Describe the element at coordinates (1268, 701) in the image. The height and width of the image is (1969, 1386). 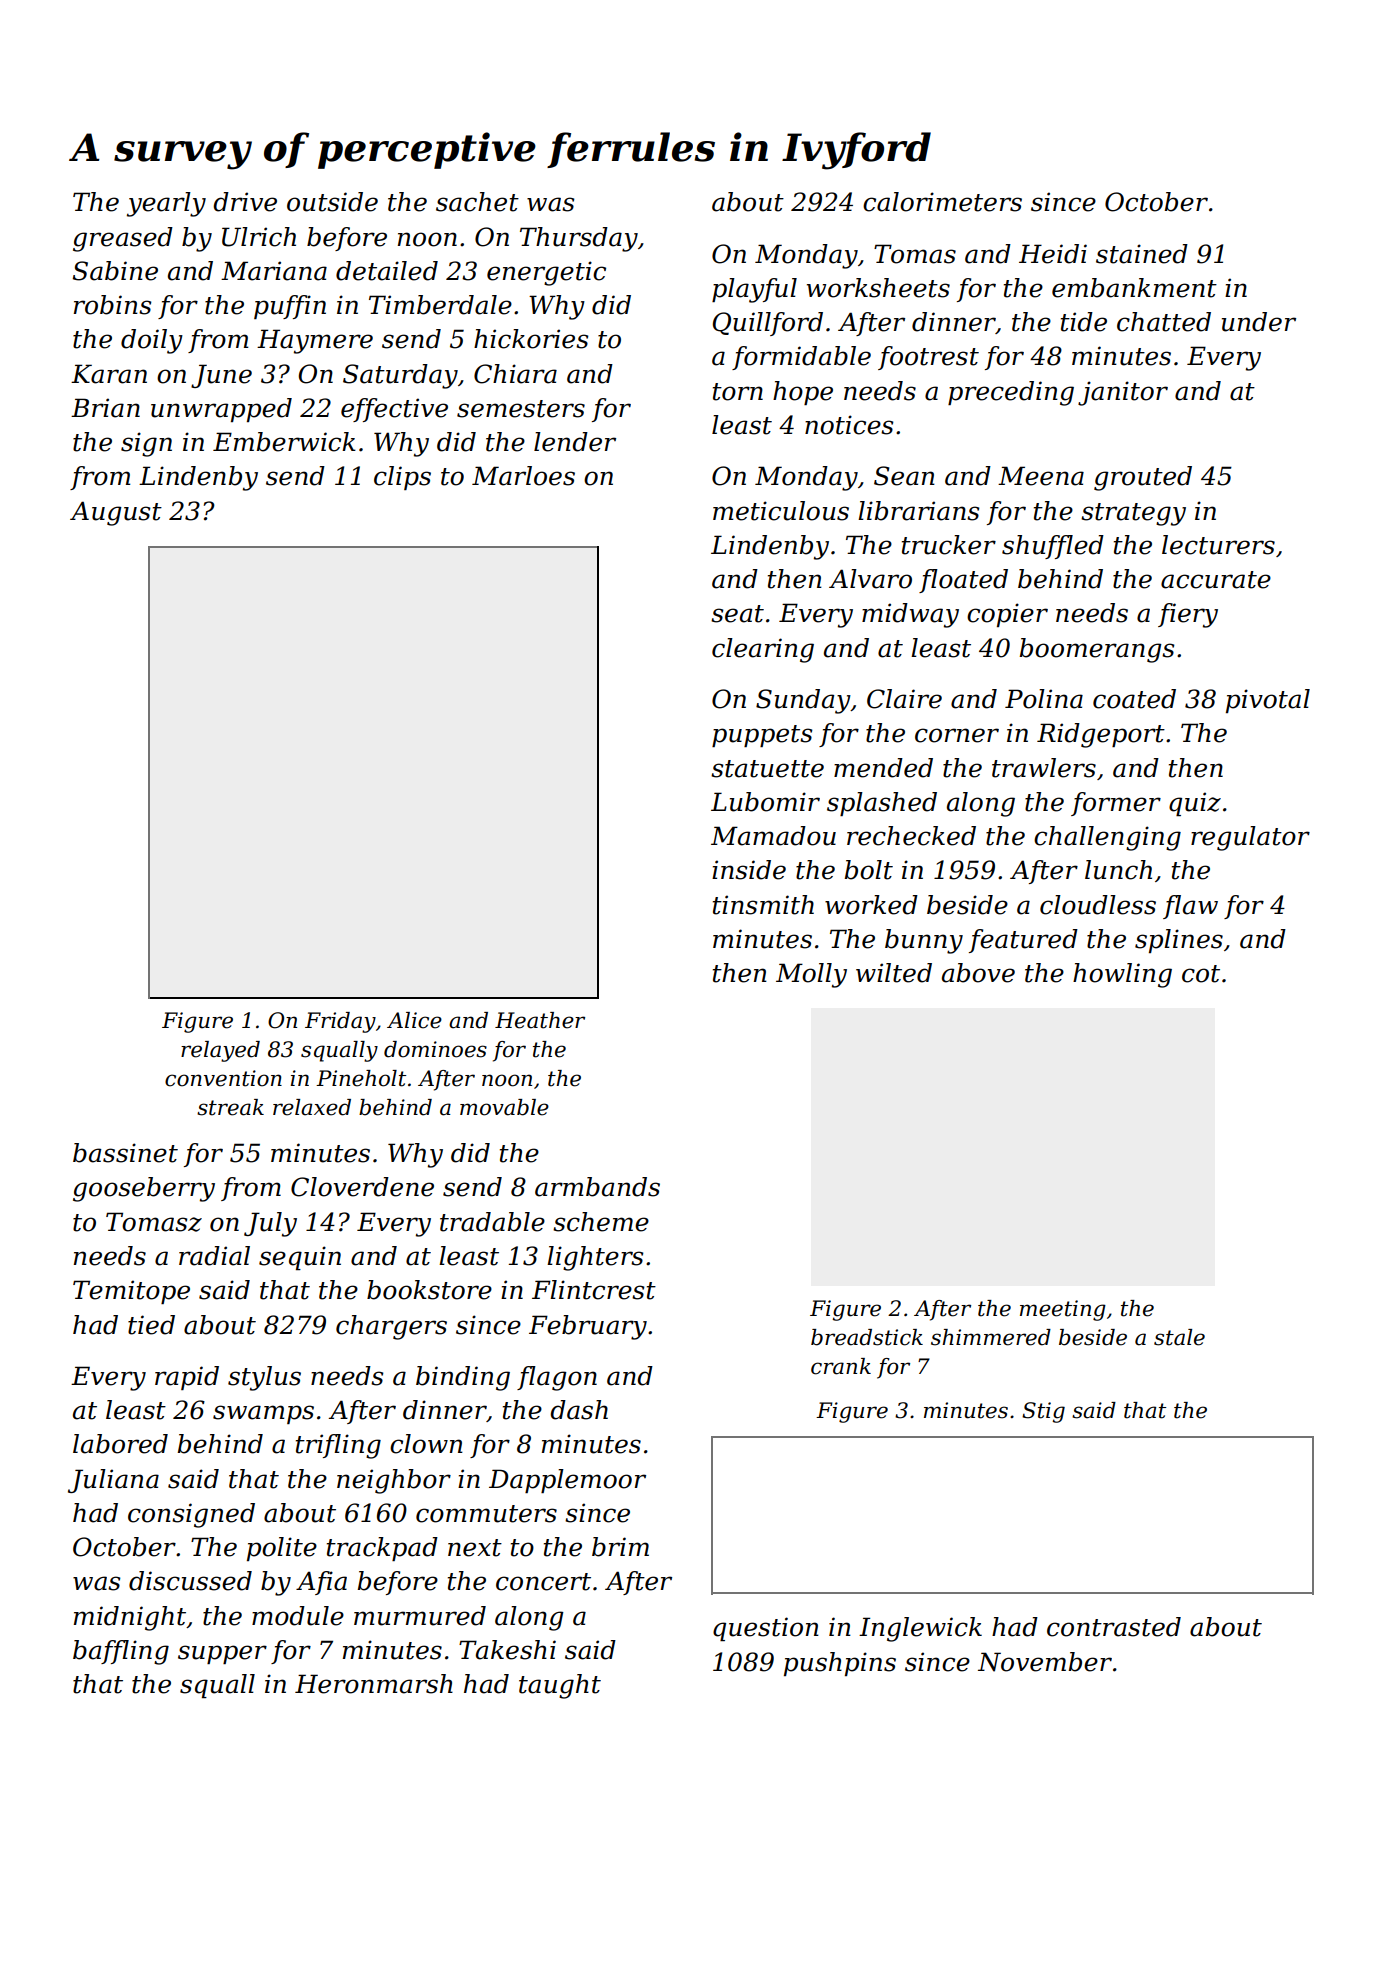
I see `pivotal` at that location.
